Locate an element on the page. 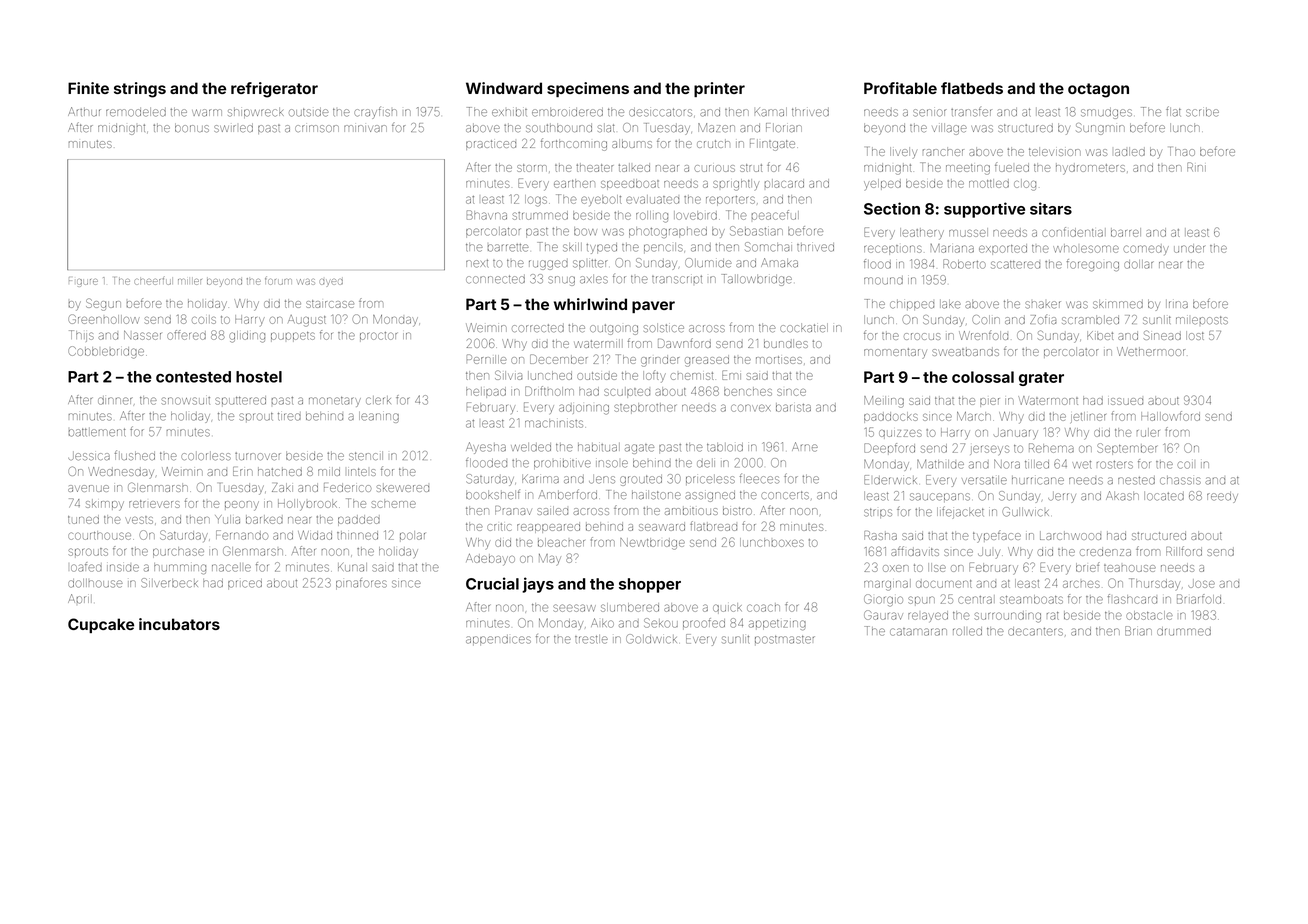 This image has width=1308, height=924. Finite is located at coordinates (88, 88).
